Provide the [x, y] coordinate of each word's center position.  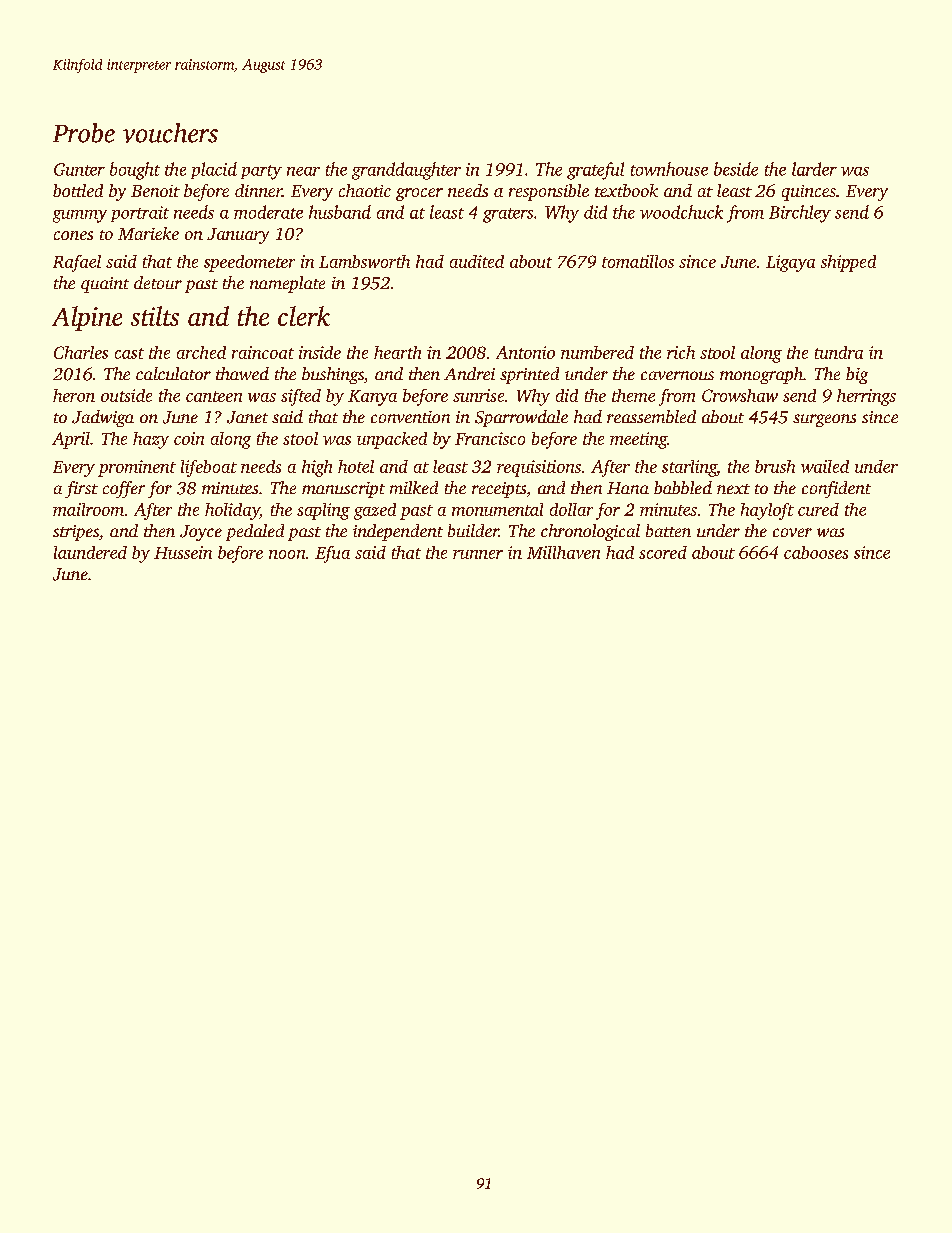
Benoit [155, 191]
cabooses [816, 552]
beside [736, 169]
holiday [232, 511]
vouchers [170, 133]
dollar [571, 509]
